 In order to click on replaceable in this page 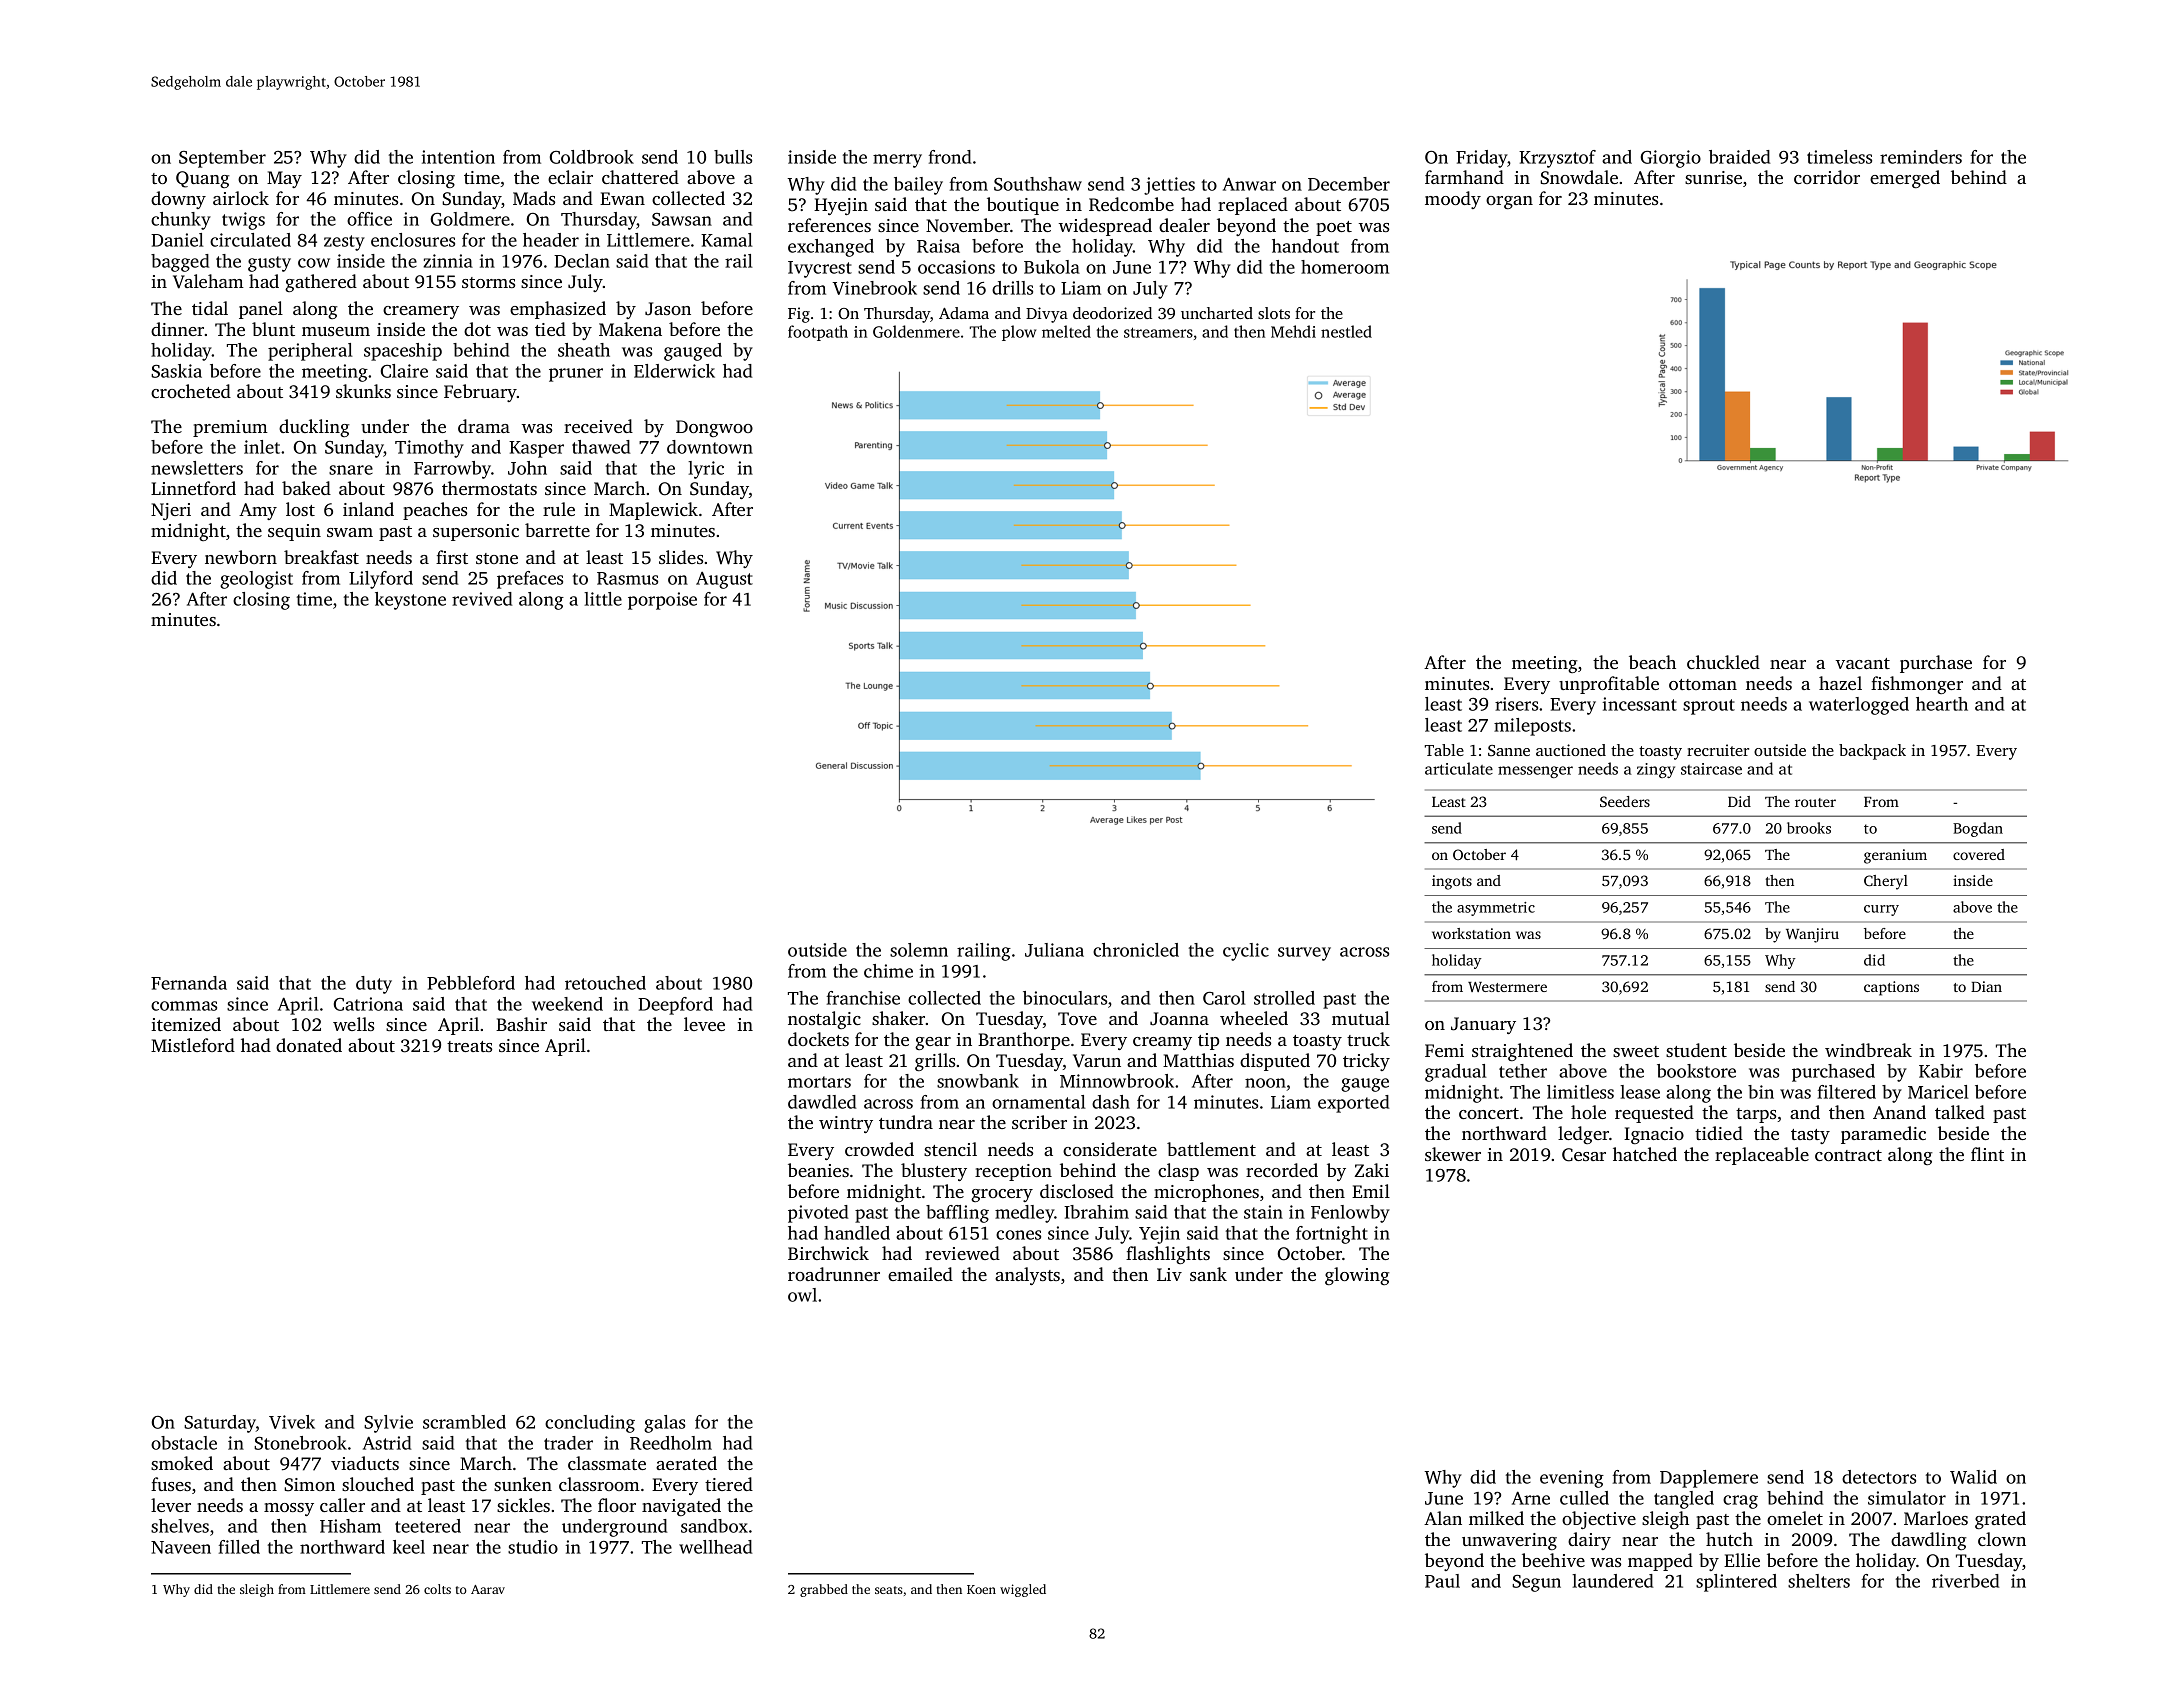, I will do `click(1762, 1156)`.
